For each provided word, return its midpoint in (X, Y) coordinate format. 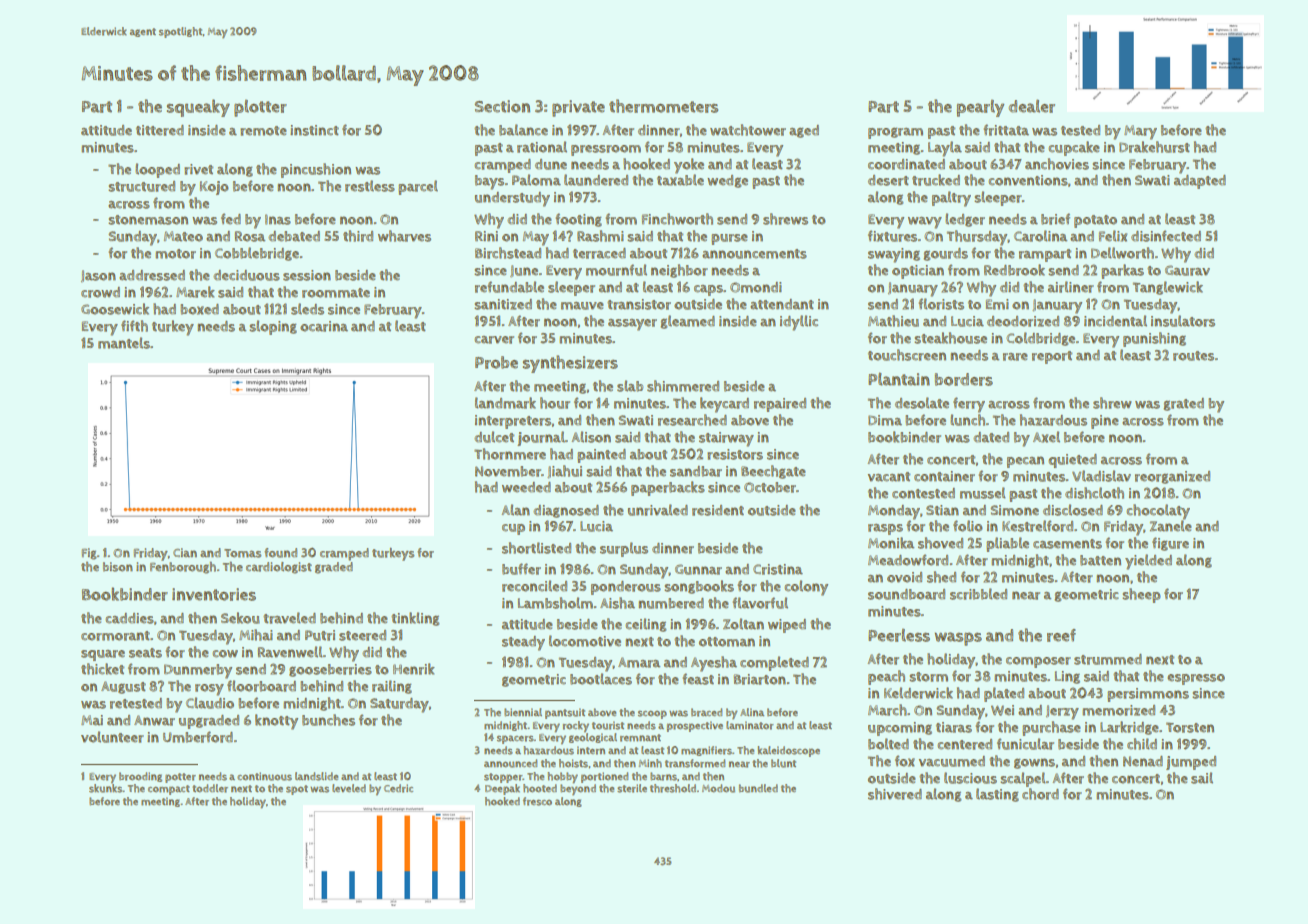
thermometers (663, 106)
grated (1183, 404)
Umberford (198, 737)
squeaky (198, 108)
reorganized (1172, 477)
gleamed (687, 322)
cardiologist (279, 568)
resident (718, 510)
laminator (750, 725)
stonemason (148, 220)
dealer (1032, 106)
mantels (124, 343)
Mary (1140, 132)
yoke (689, 166)
